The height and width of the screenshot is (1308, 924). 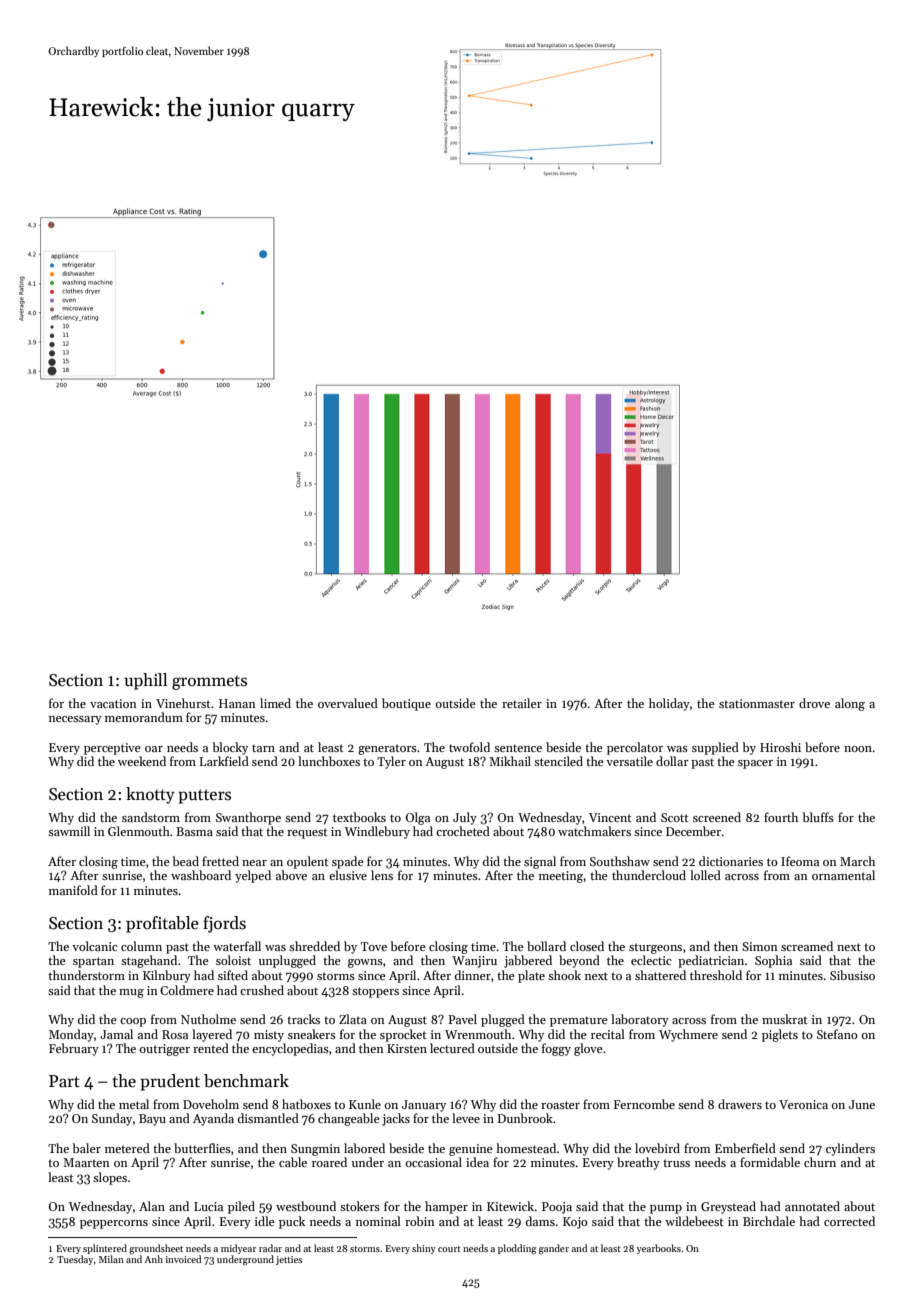 What do you see at coordinates (745, 1148) in the screenshot?
I see `Emberfield` at bounding box center [745, 1148].
